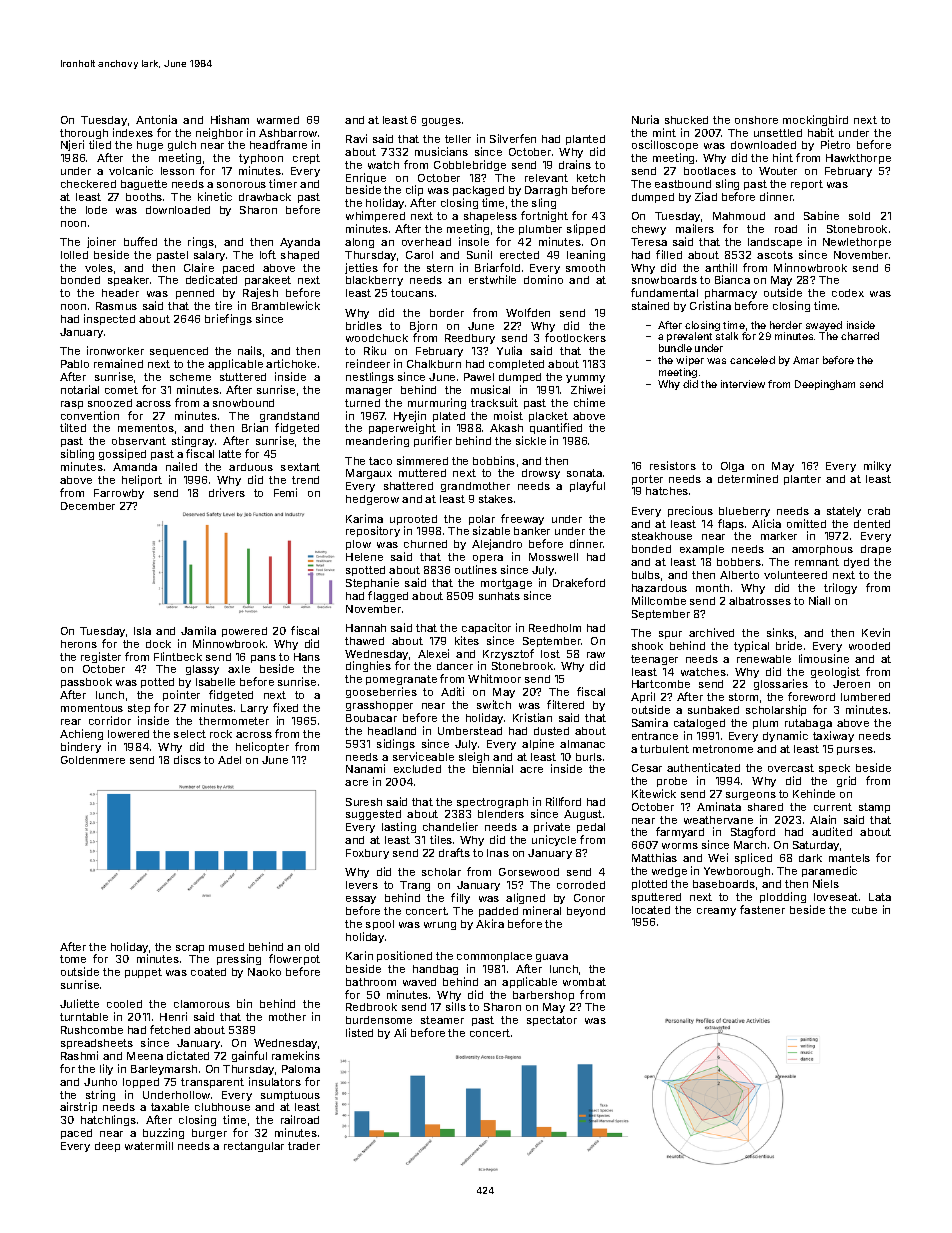  I want to click on Silverfen, so click(513, 138).
